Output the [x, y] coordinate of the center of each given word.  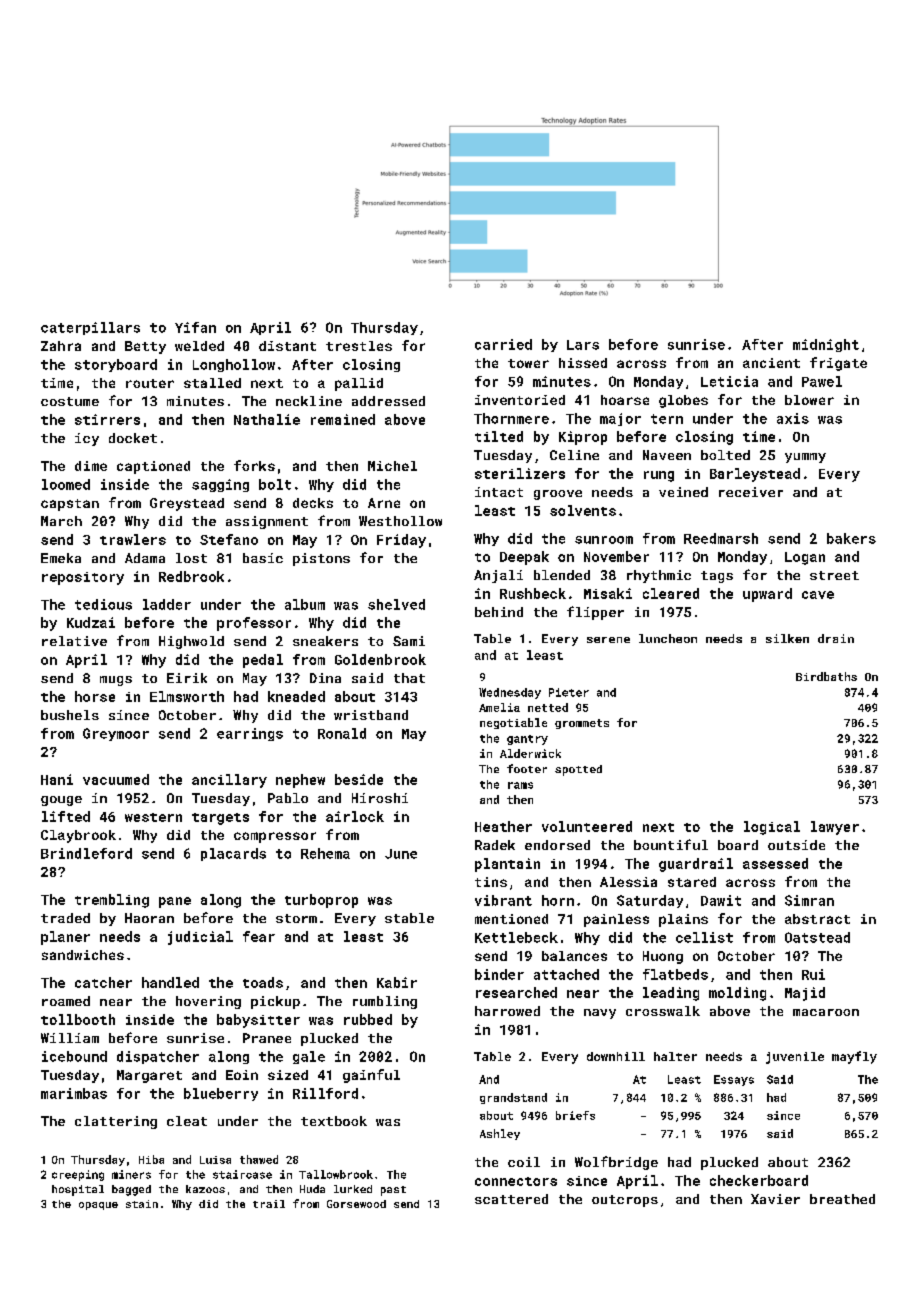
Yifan [195, 327]
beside [359, 779]
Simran [809, 900]
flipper [595, 613]
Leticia [729, 381]
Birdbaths [826, 676]
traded [65, 918]
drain [836, 638]
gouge [61, 801]
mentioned [511, 919]
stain [142, 1204]
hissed [583, 363]
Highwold [191, 642]
